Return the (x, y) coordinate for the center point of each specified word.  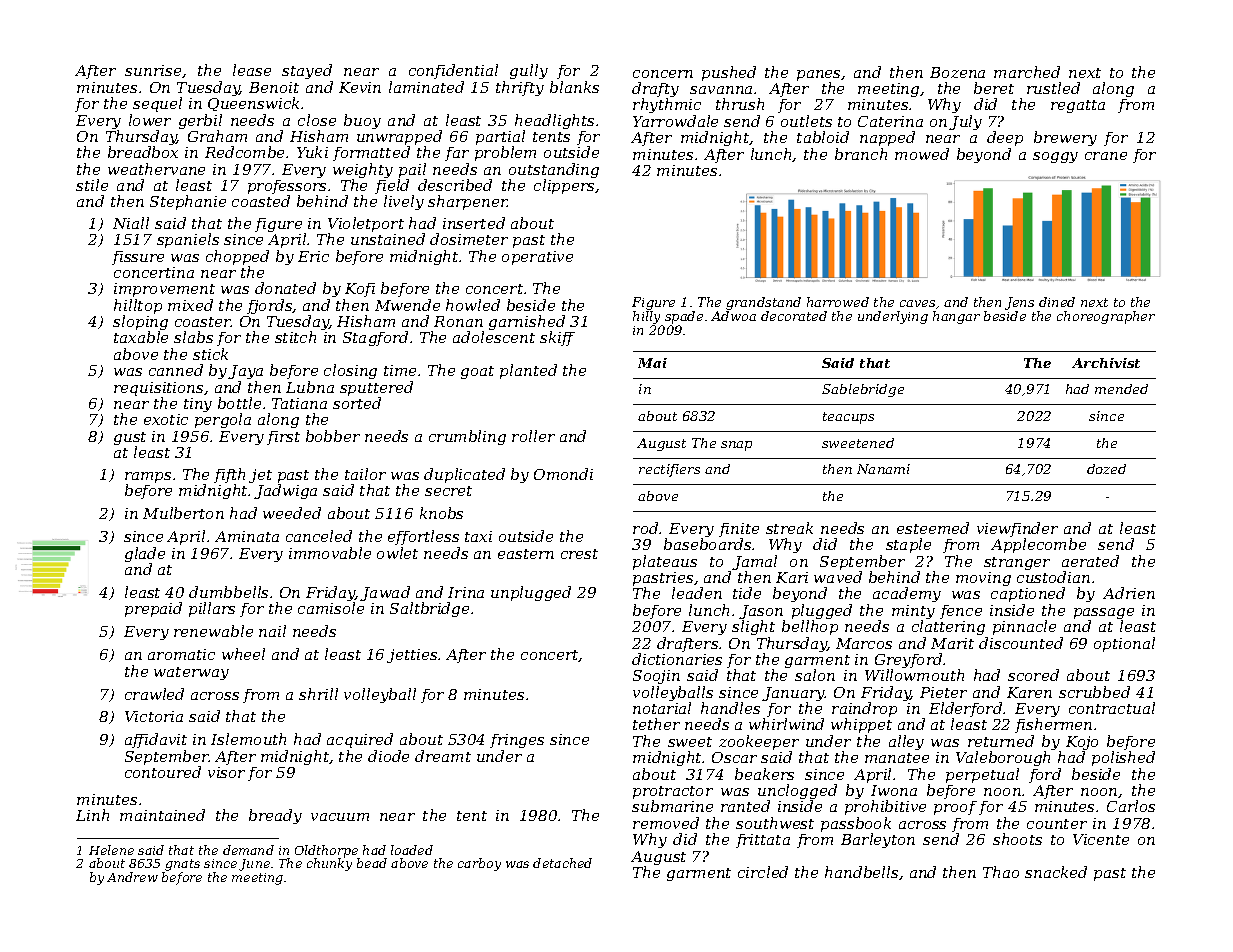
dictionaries (677, 659)
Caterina (890, 121)
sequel (157, 104)
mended (1121, 389)
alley (906, 742)
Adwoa (733, 316)
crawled (154, 694)
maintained (162, 815)
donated (285, 288)
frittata (763, 841)
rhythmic (667, 106)
